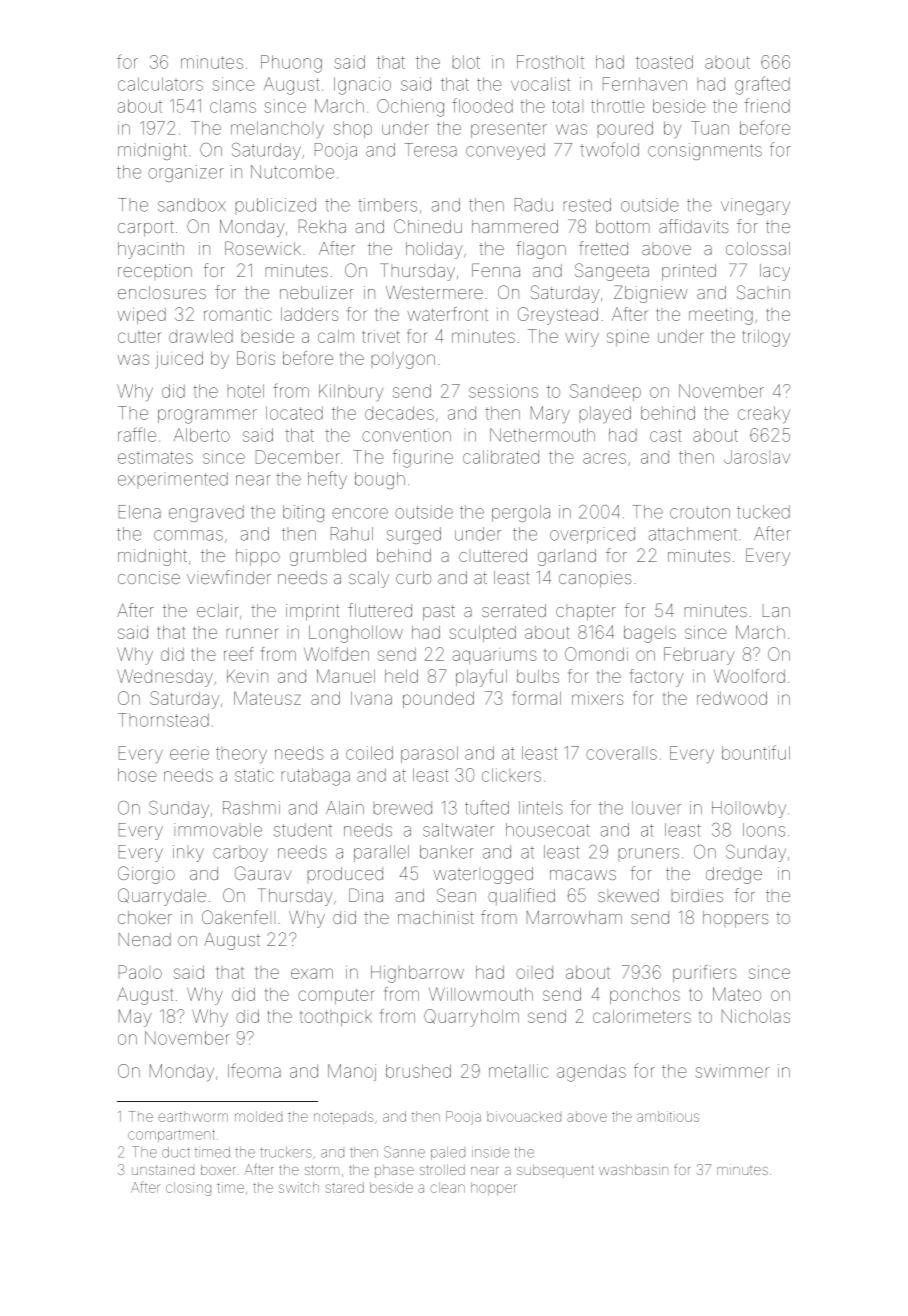 This screenshot has width=908, height=1316. Describe the element at coordinates (574, 917) in the screenshot. I see `Marrowham` at that location.
